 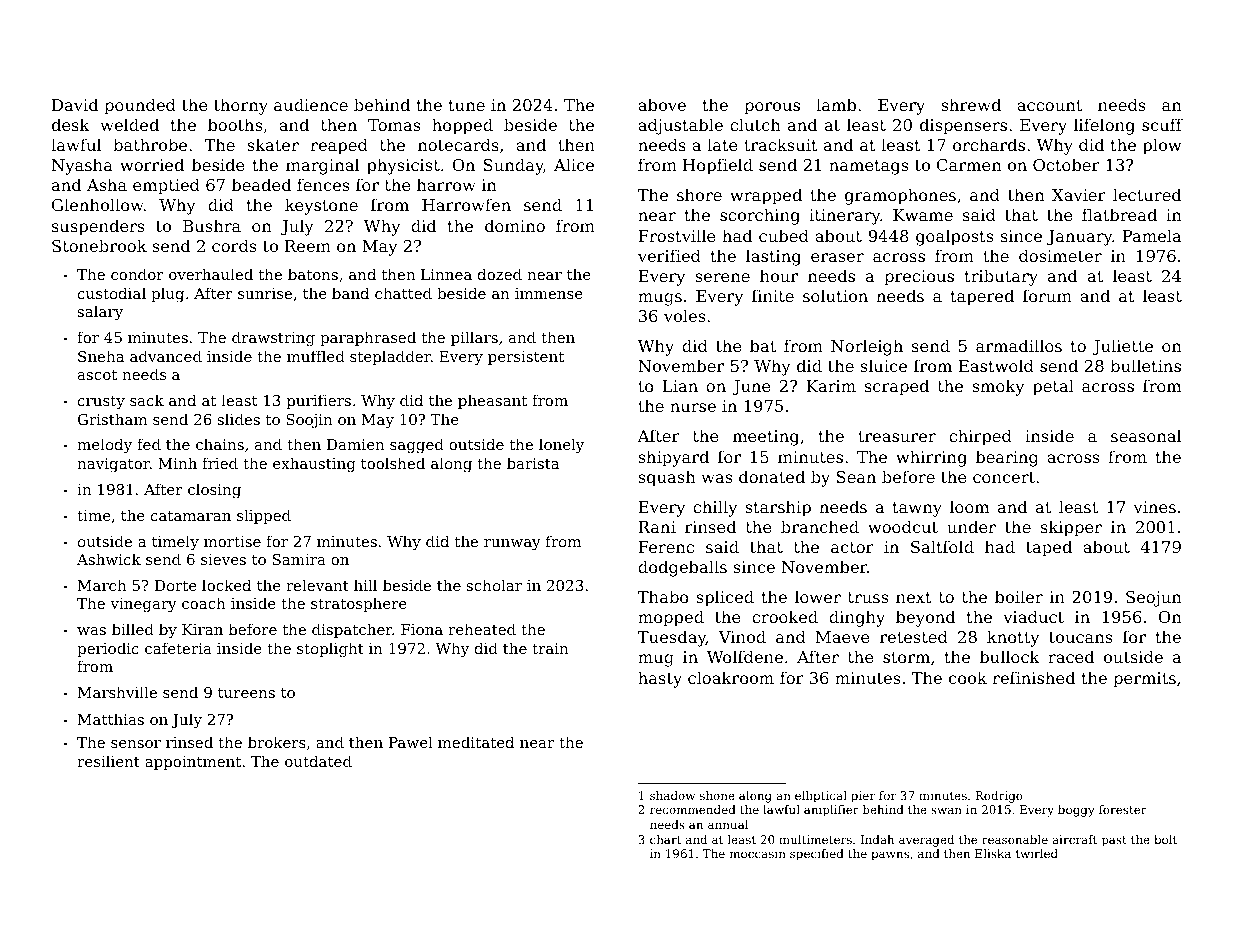 What do you see at coordinates (680, 126) in the page?
I see `adjustable` at bounding box center [680, 126].
